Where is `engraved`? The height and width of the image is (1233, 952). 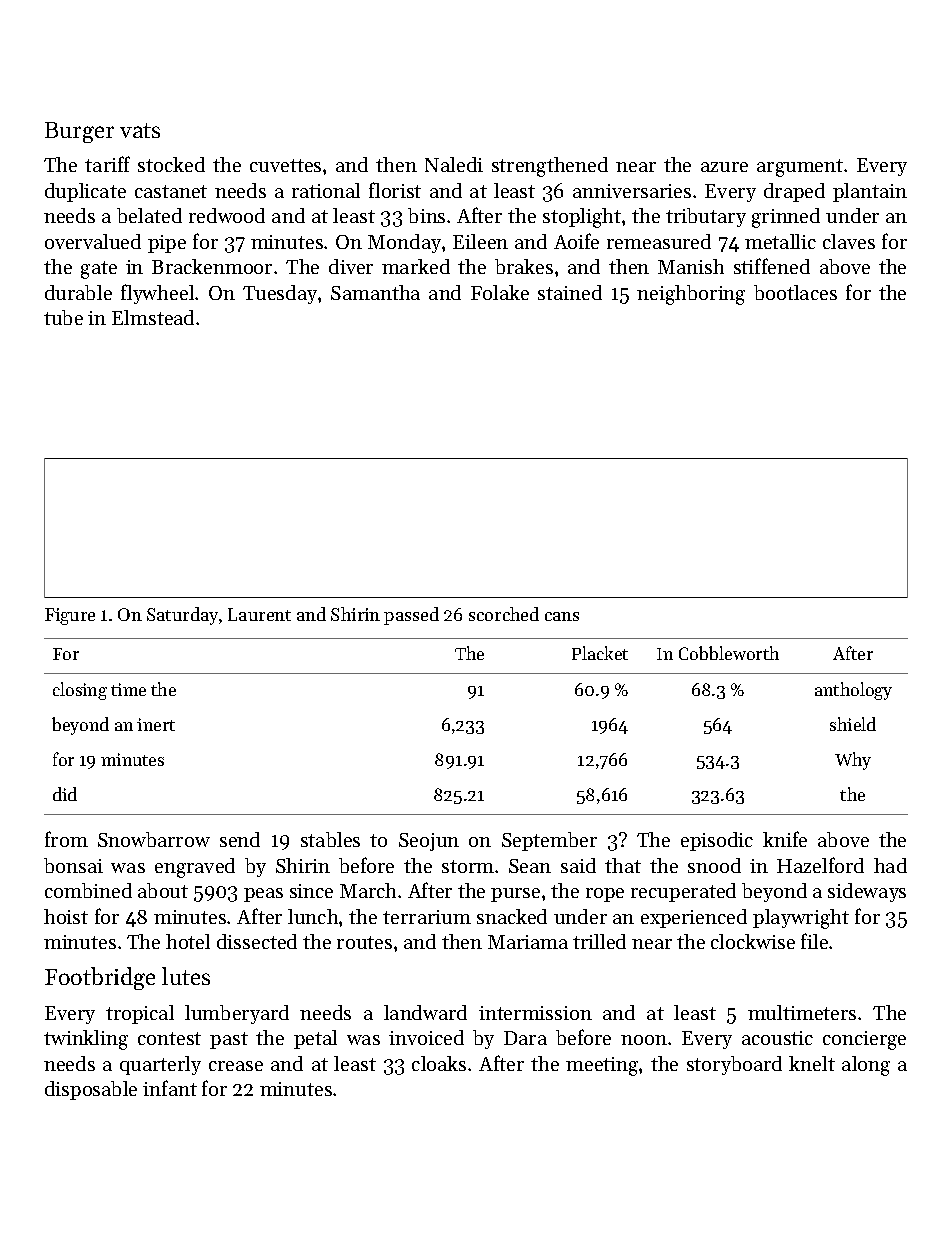
engraved is located at coordinates (195, 868).
